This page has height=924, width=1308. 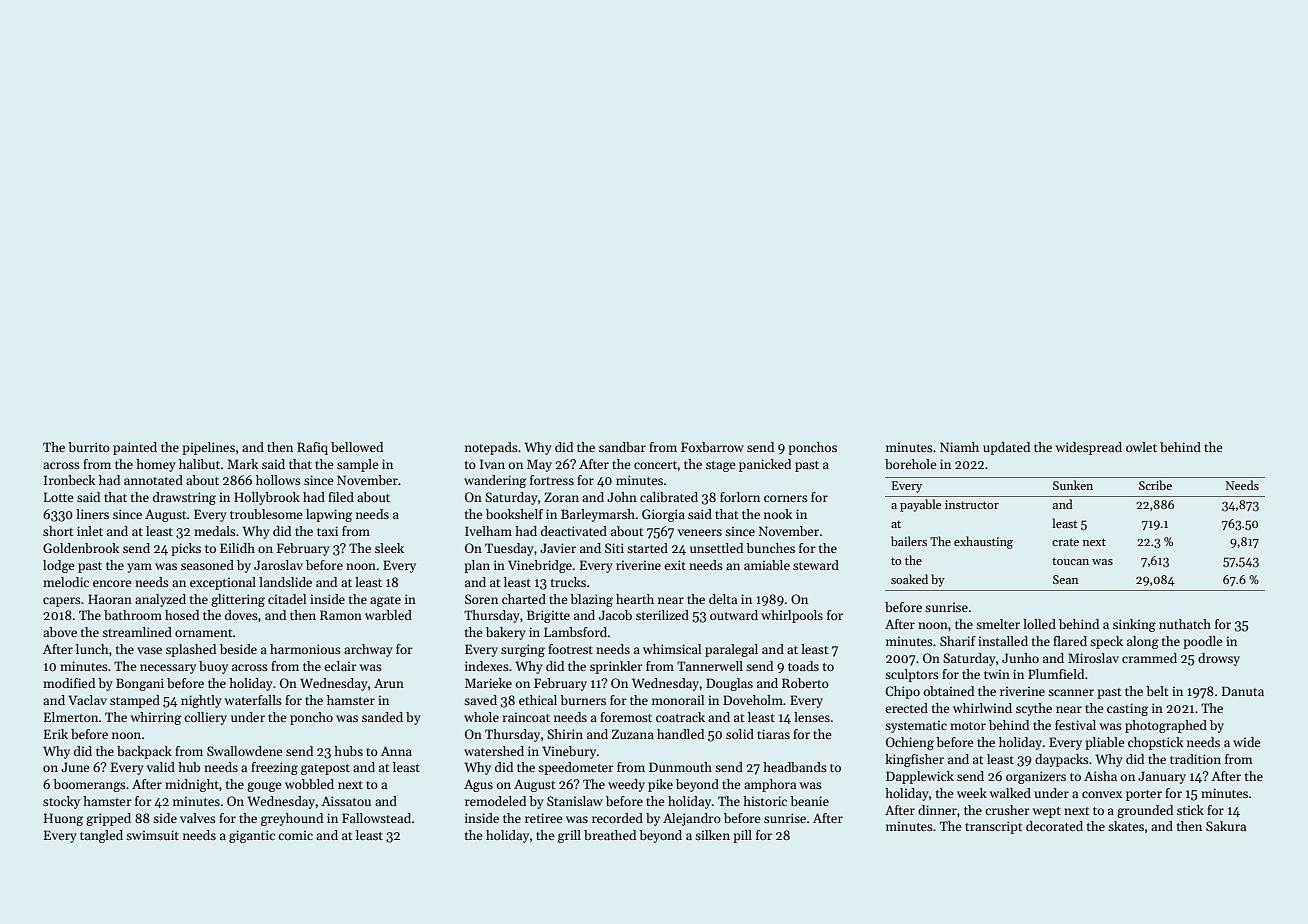 I want to click on gigantic, so click(x=252, y=836).
